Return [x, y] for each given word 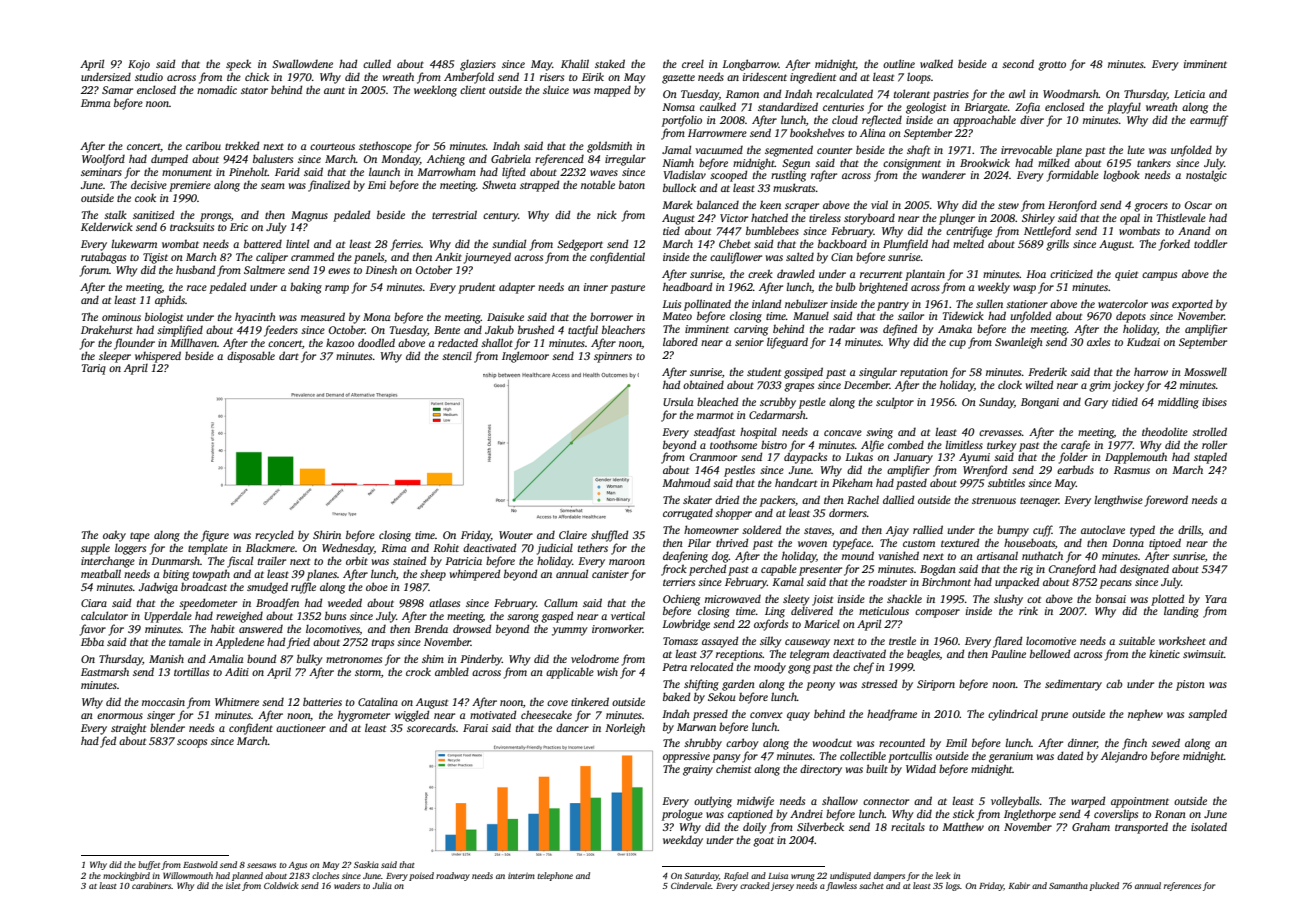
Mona [376, 317]
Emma [95, 103]
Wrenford [985, 471]
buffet [149, 865]
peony [820, 686]
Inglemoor [525, 357]
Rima [393, 548]
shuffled [609, 536]
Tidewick [963, 315]
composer [937, 613]
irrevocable [1026, 149]
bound [261, 658]
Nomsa [678, 107]
